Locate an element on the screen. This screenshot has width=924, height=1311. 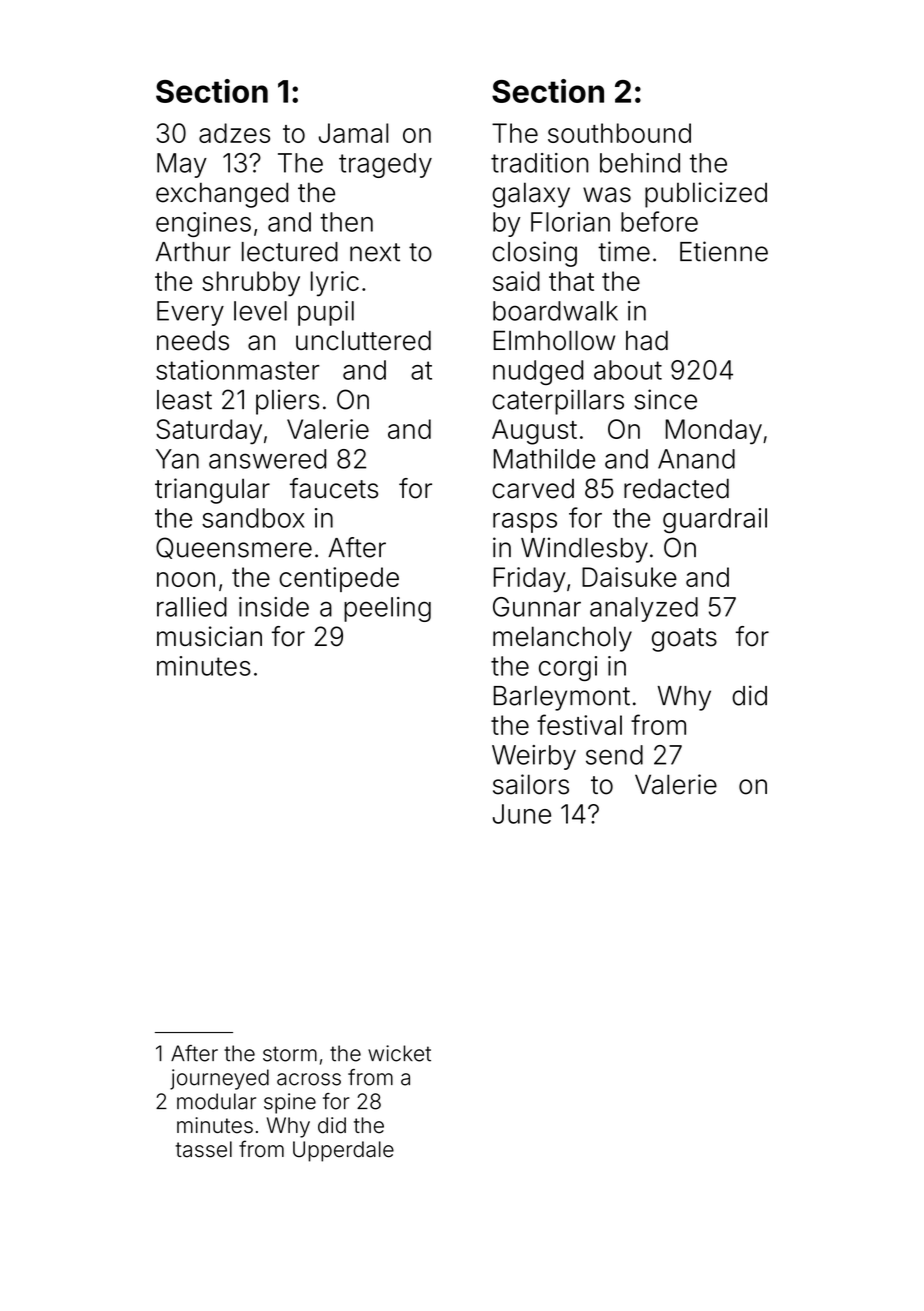
adzes is located at coordinates (234, 133).
